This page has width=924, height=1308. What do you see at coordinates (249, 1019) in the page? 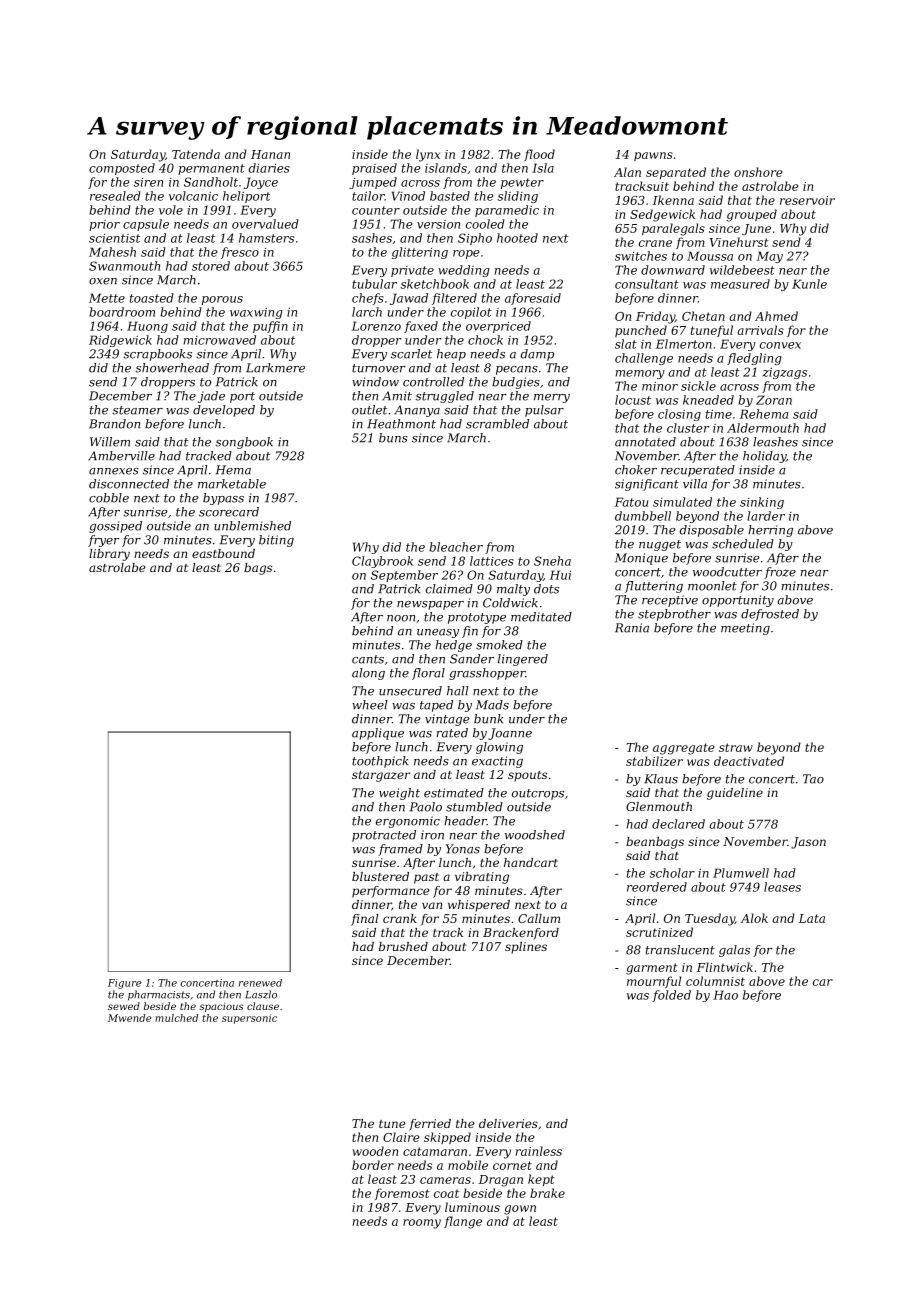
I see `supersonic` at bounding box center [249, 1019].
